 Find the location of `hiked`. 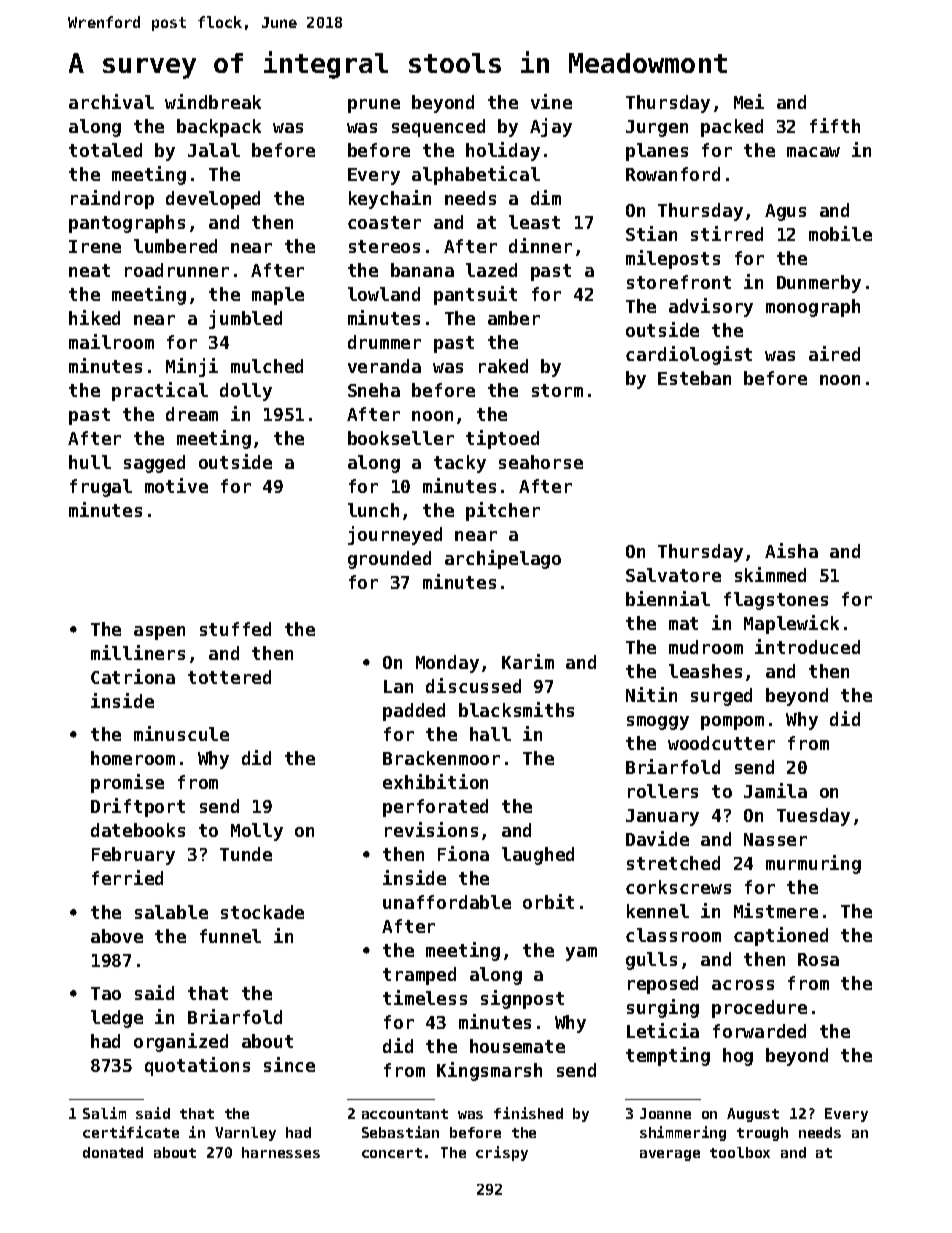

hiked is located at coordinates (94, 317).
